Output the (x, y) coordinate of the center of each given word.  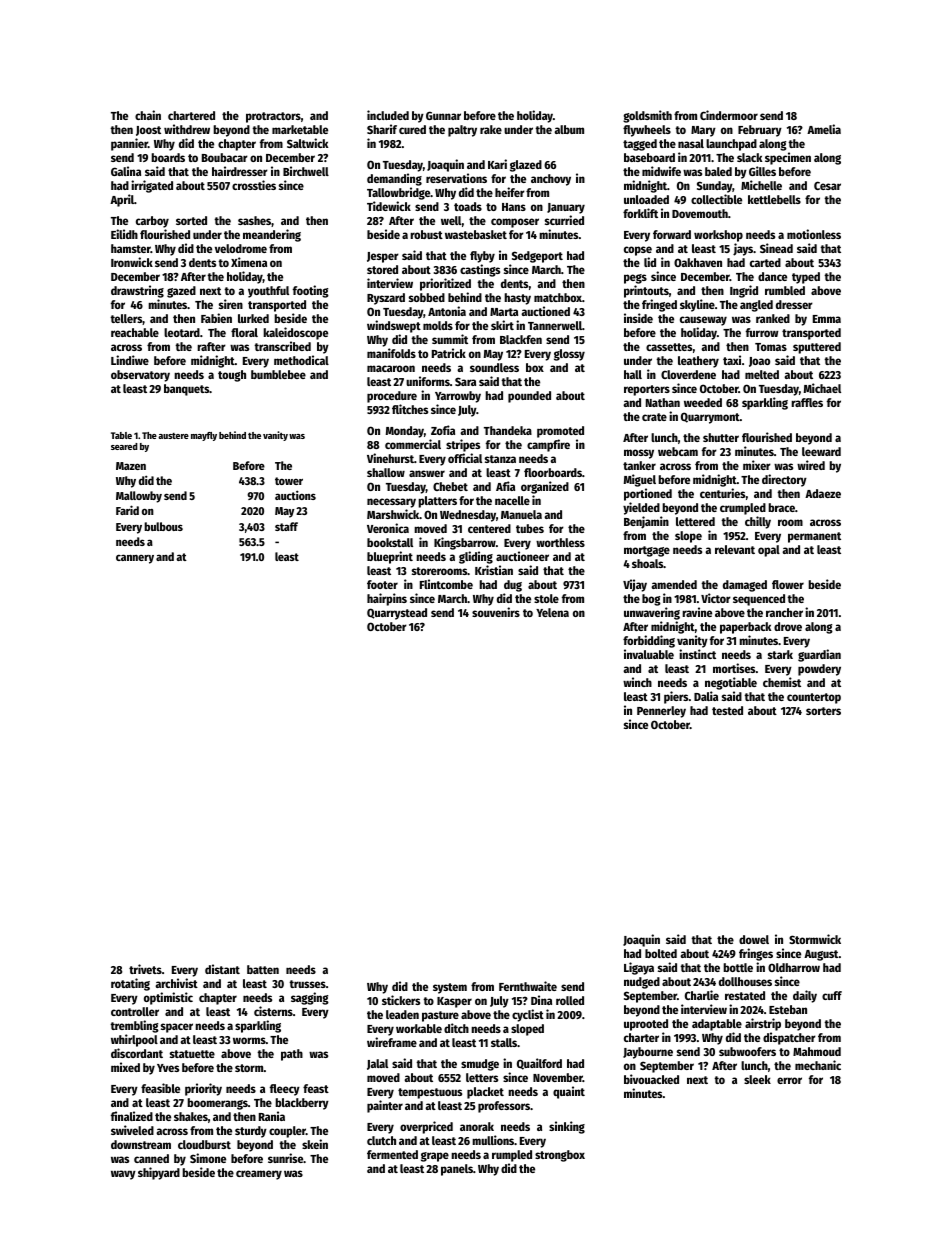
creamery (259, 1175)
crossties (254, 185)
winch (637, 682)
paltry (462, 131)
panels (457, 1170)
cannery (135, 559)
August (821, 955)
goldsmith (647, 116)
